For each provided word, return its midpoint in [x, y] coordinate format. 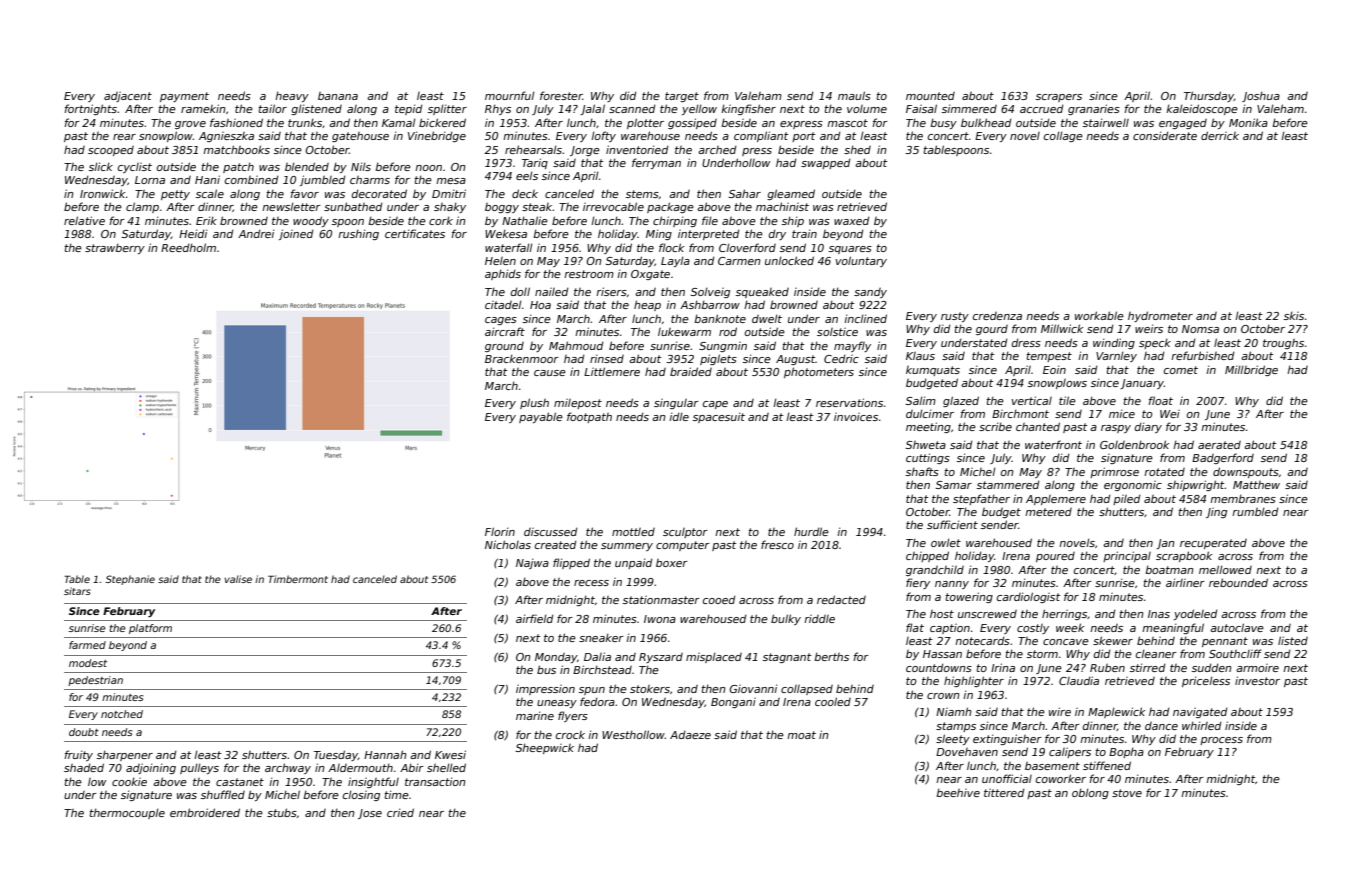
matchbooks [236, 149]
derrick [1220, 135]
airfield [535, 618]
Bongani [733, 703]
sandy [870, 293]
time [396, 794]
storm [1042, 654]
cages [501, 321]
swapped [826, 163]
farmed [87, 645]
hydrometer [1160, 316]
